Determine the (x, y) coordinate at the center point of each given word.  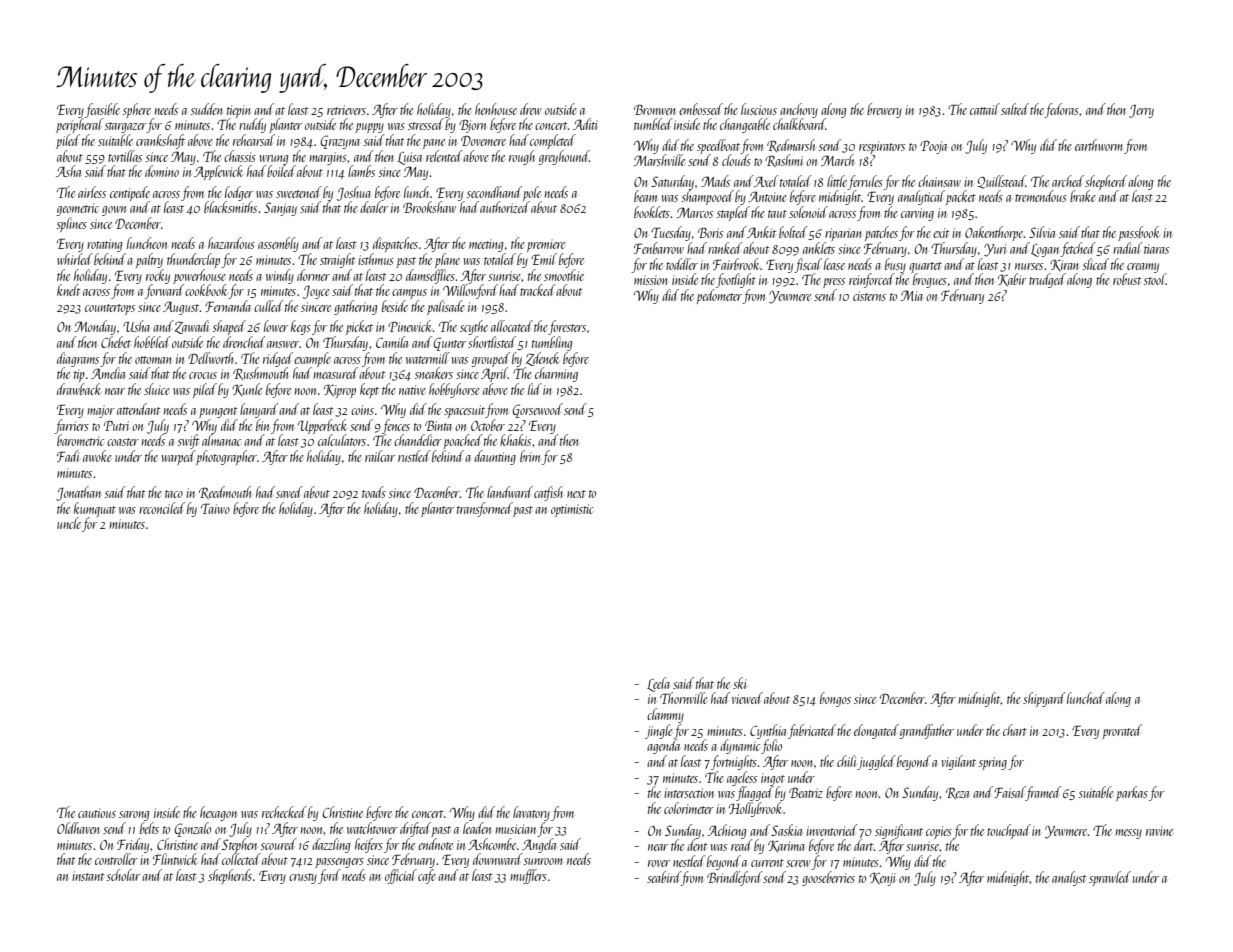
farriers (71, 426)
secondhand (494, 192)
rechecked (284, 812)
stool (1155, 279)
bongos (835, 699)
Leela (658, 684)
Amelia (108, 373)
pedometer (719, 296)
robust (1127, 279)
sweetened (299, 192)
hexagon (218, 813)
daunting (495, 457)
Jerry (1141, 111)
